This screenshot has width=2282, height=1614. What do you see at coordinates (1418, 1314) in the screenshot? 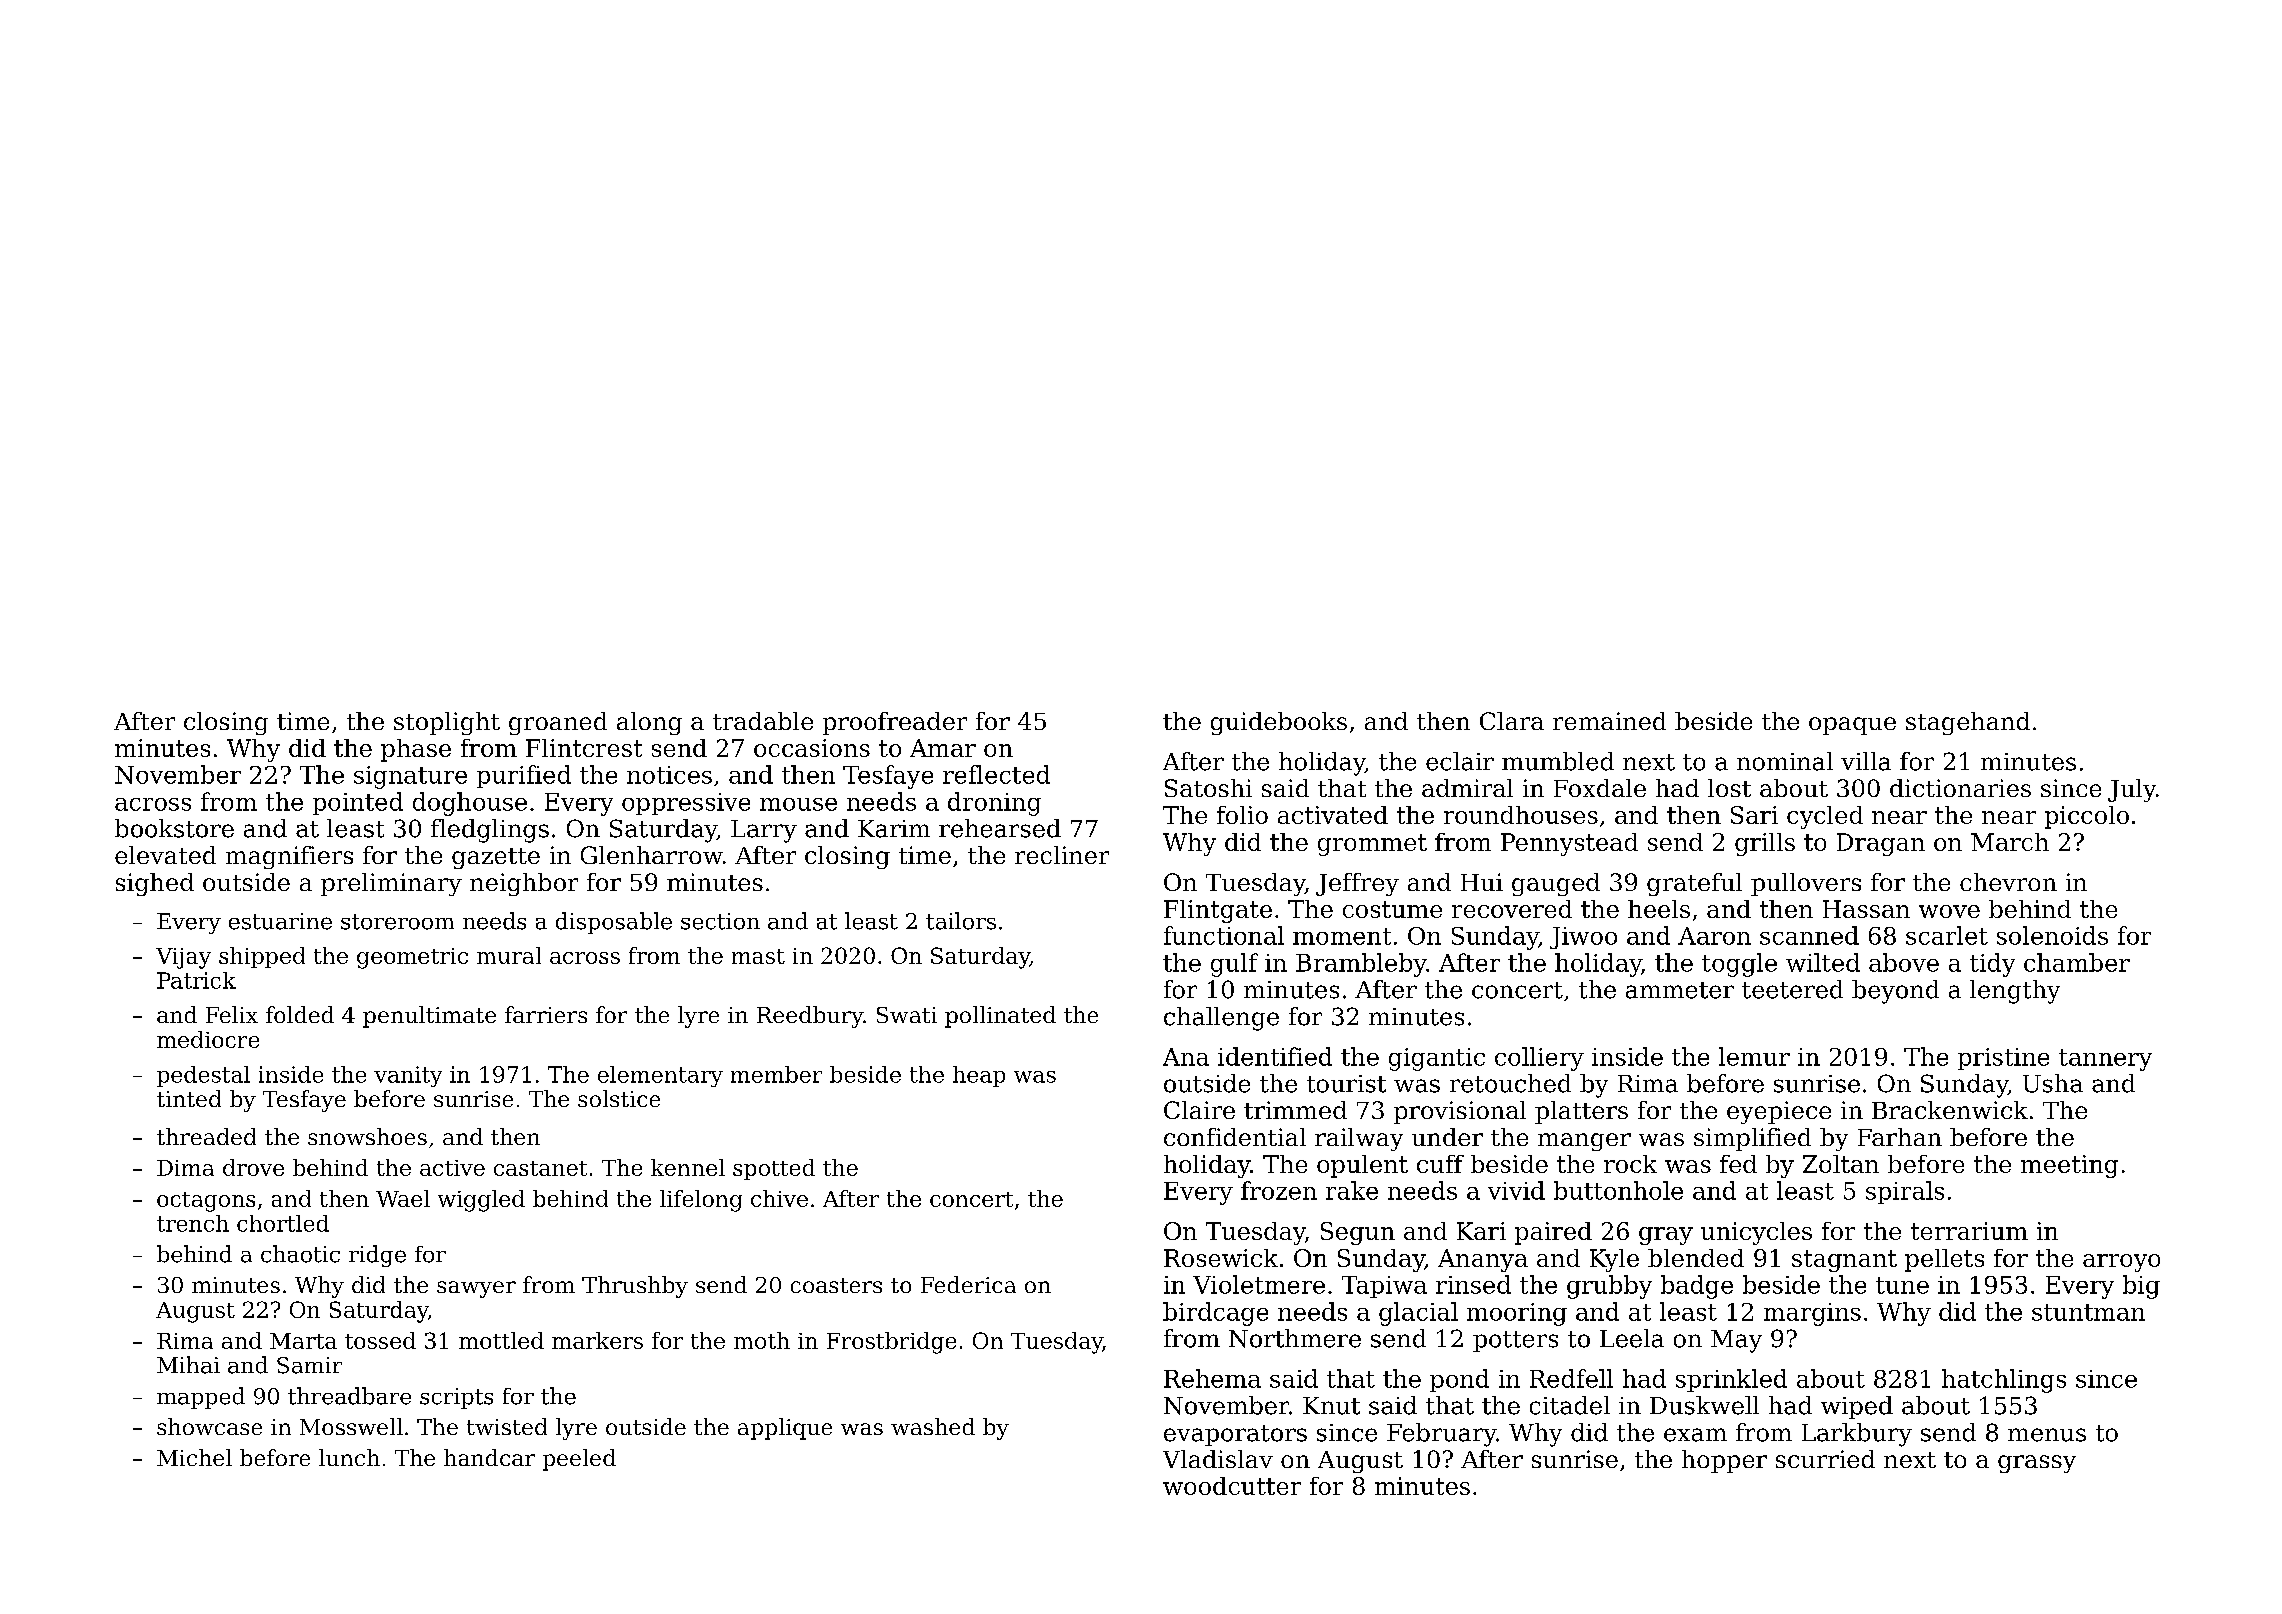
I see `glacial` at bounding box center [1418, 1314].
